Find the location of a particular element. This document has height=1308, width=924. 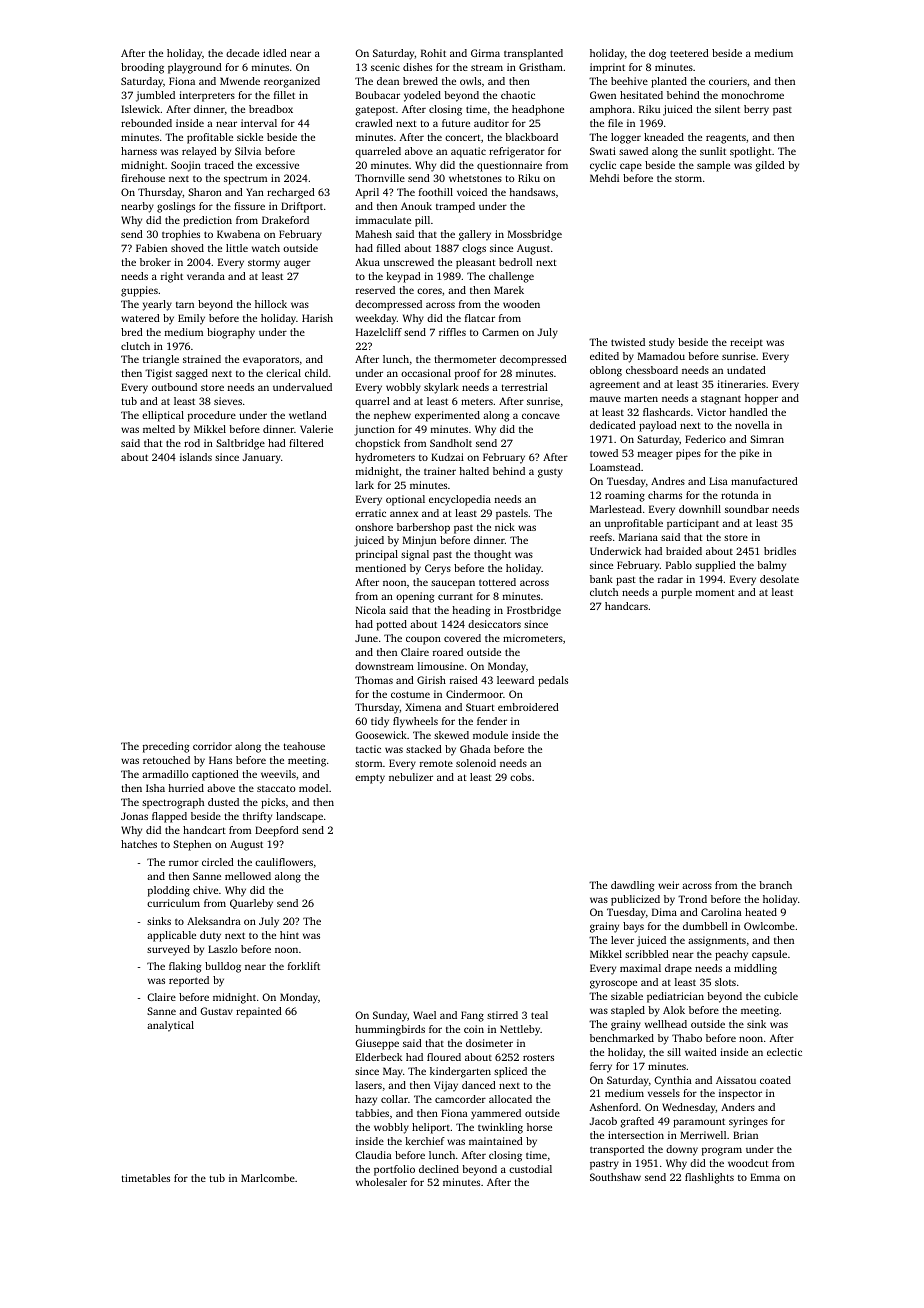

branch is located at coordinates (775, 885).
